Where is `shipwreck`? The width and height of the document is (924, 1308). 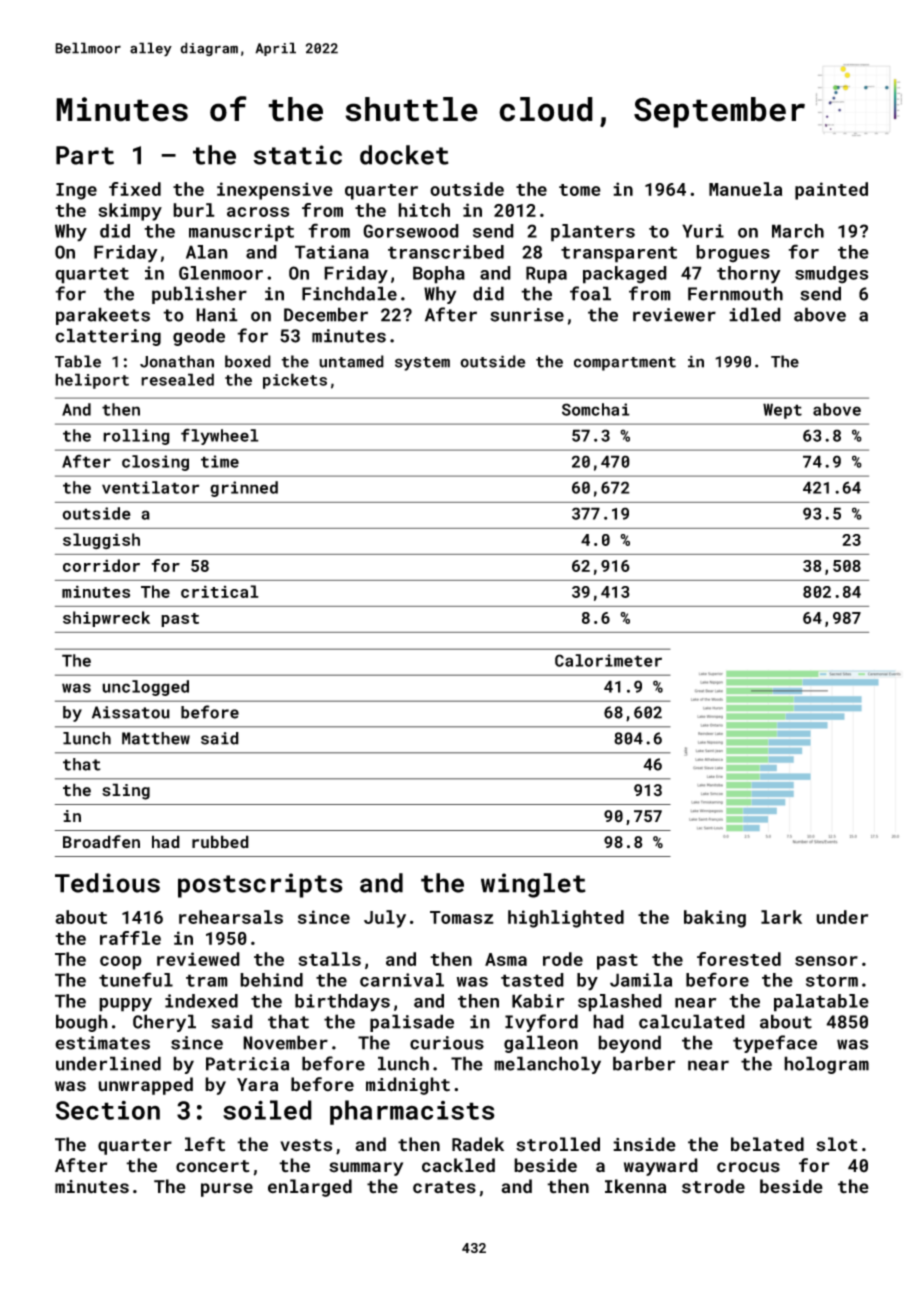 shipwreck is located at coordinates (106, 619).
